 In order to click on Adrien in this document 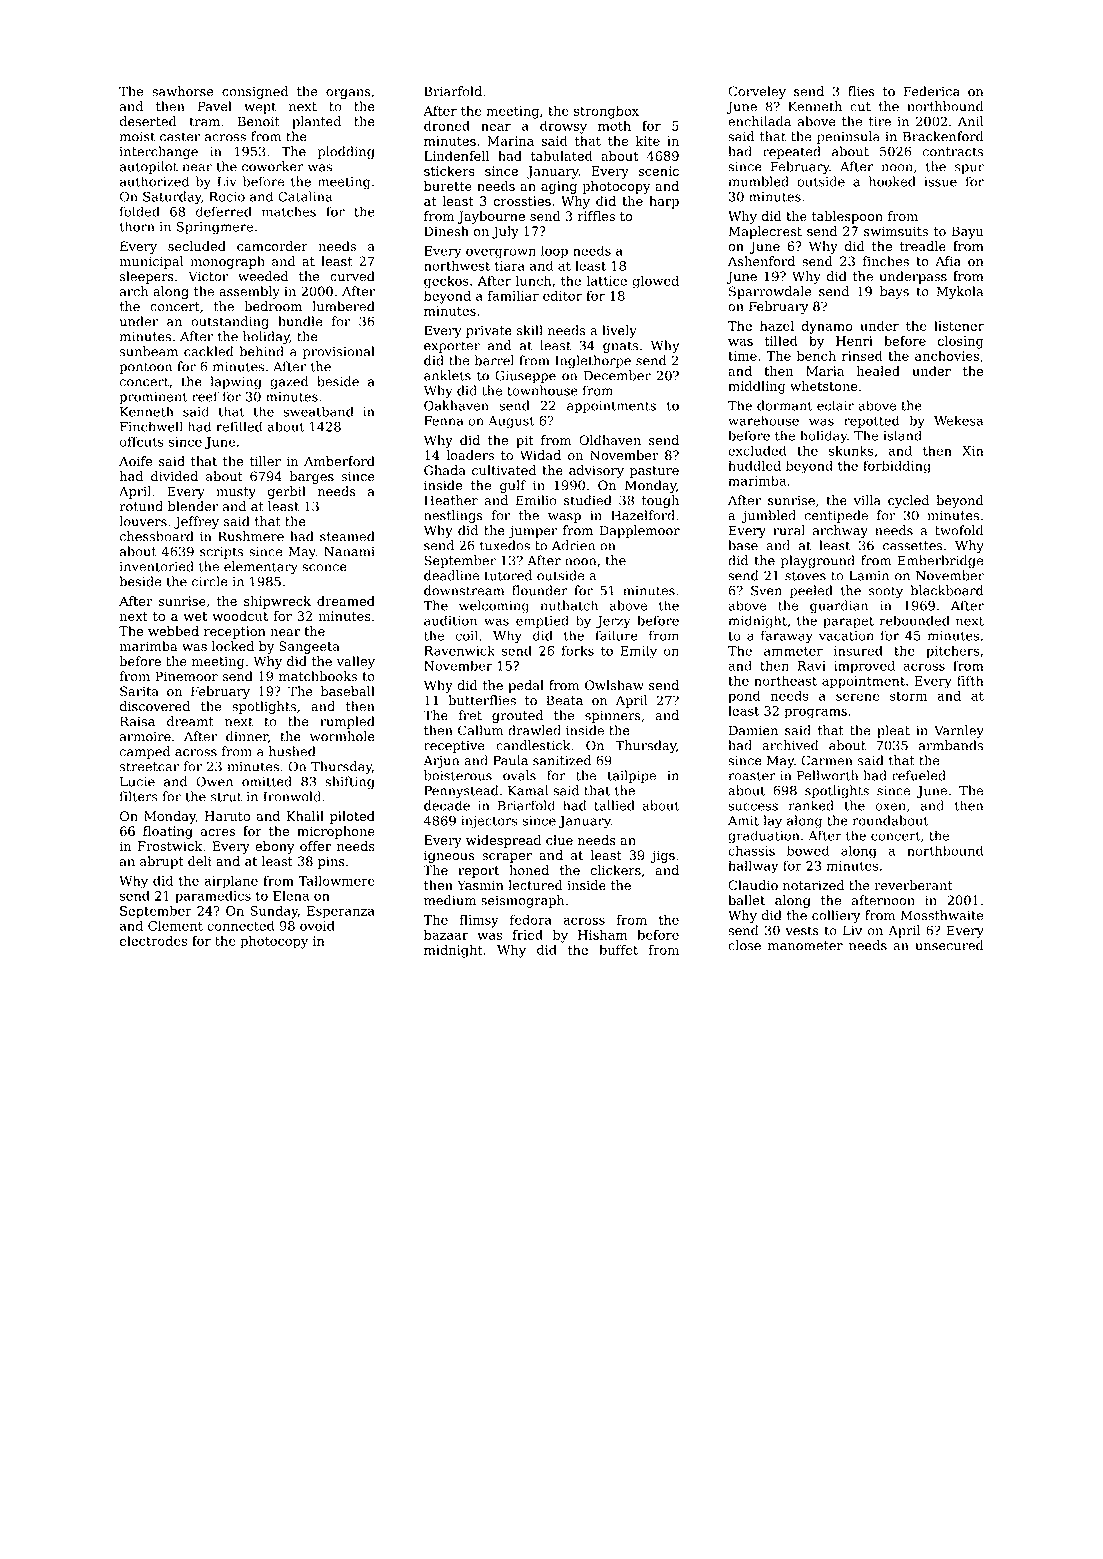, I will do `click(573, 545)`.
